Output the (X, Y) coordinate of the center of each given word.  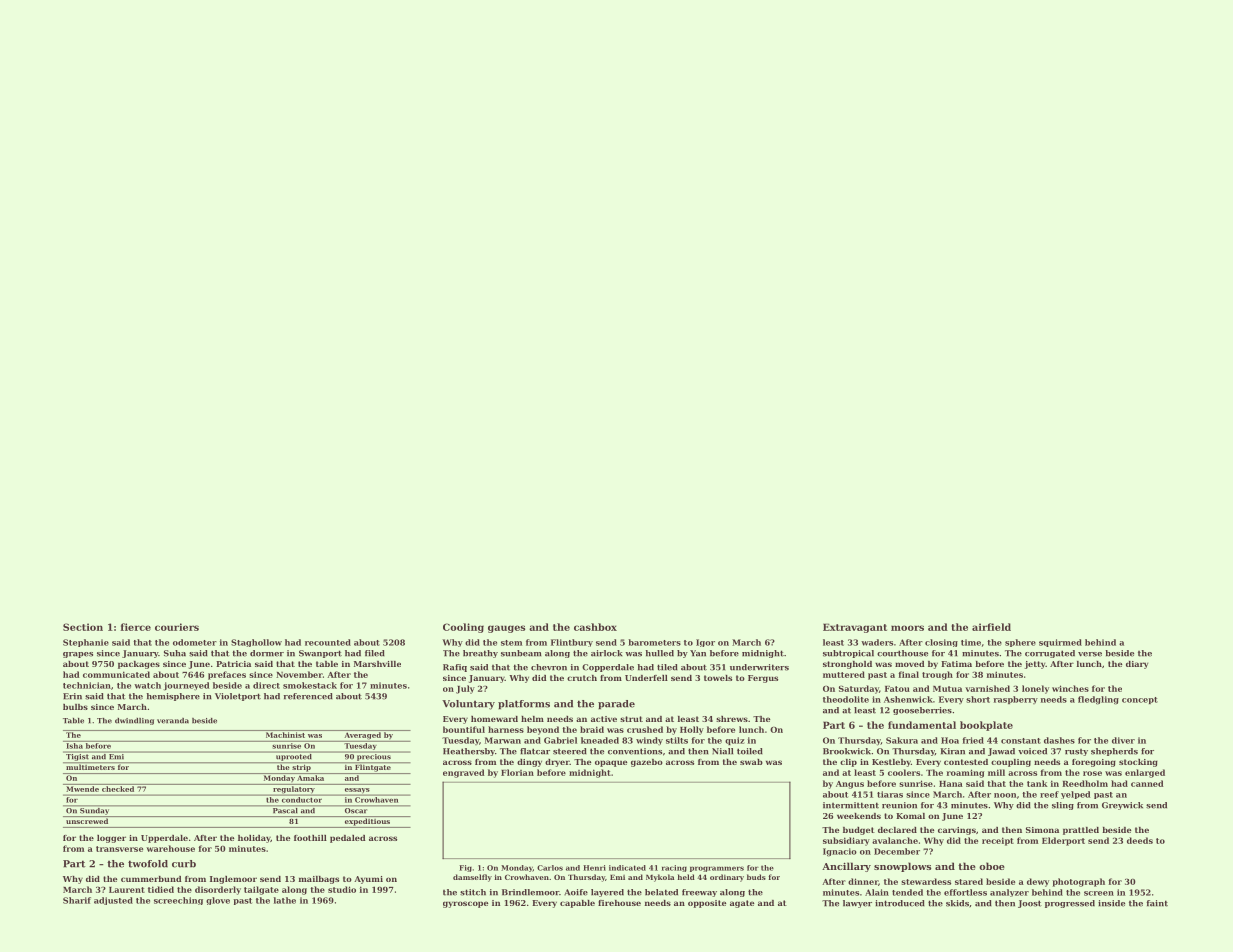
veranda (173, 721)
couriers (177, 627)
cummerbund (151, 879)
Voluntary (468, 705)
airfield (991, 627)
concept (1140, 700)
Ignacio (840, 852)
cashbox (595, 627)
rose (1092, 773)
